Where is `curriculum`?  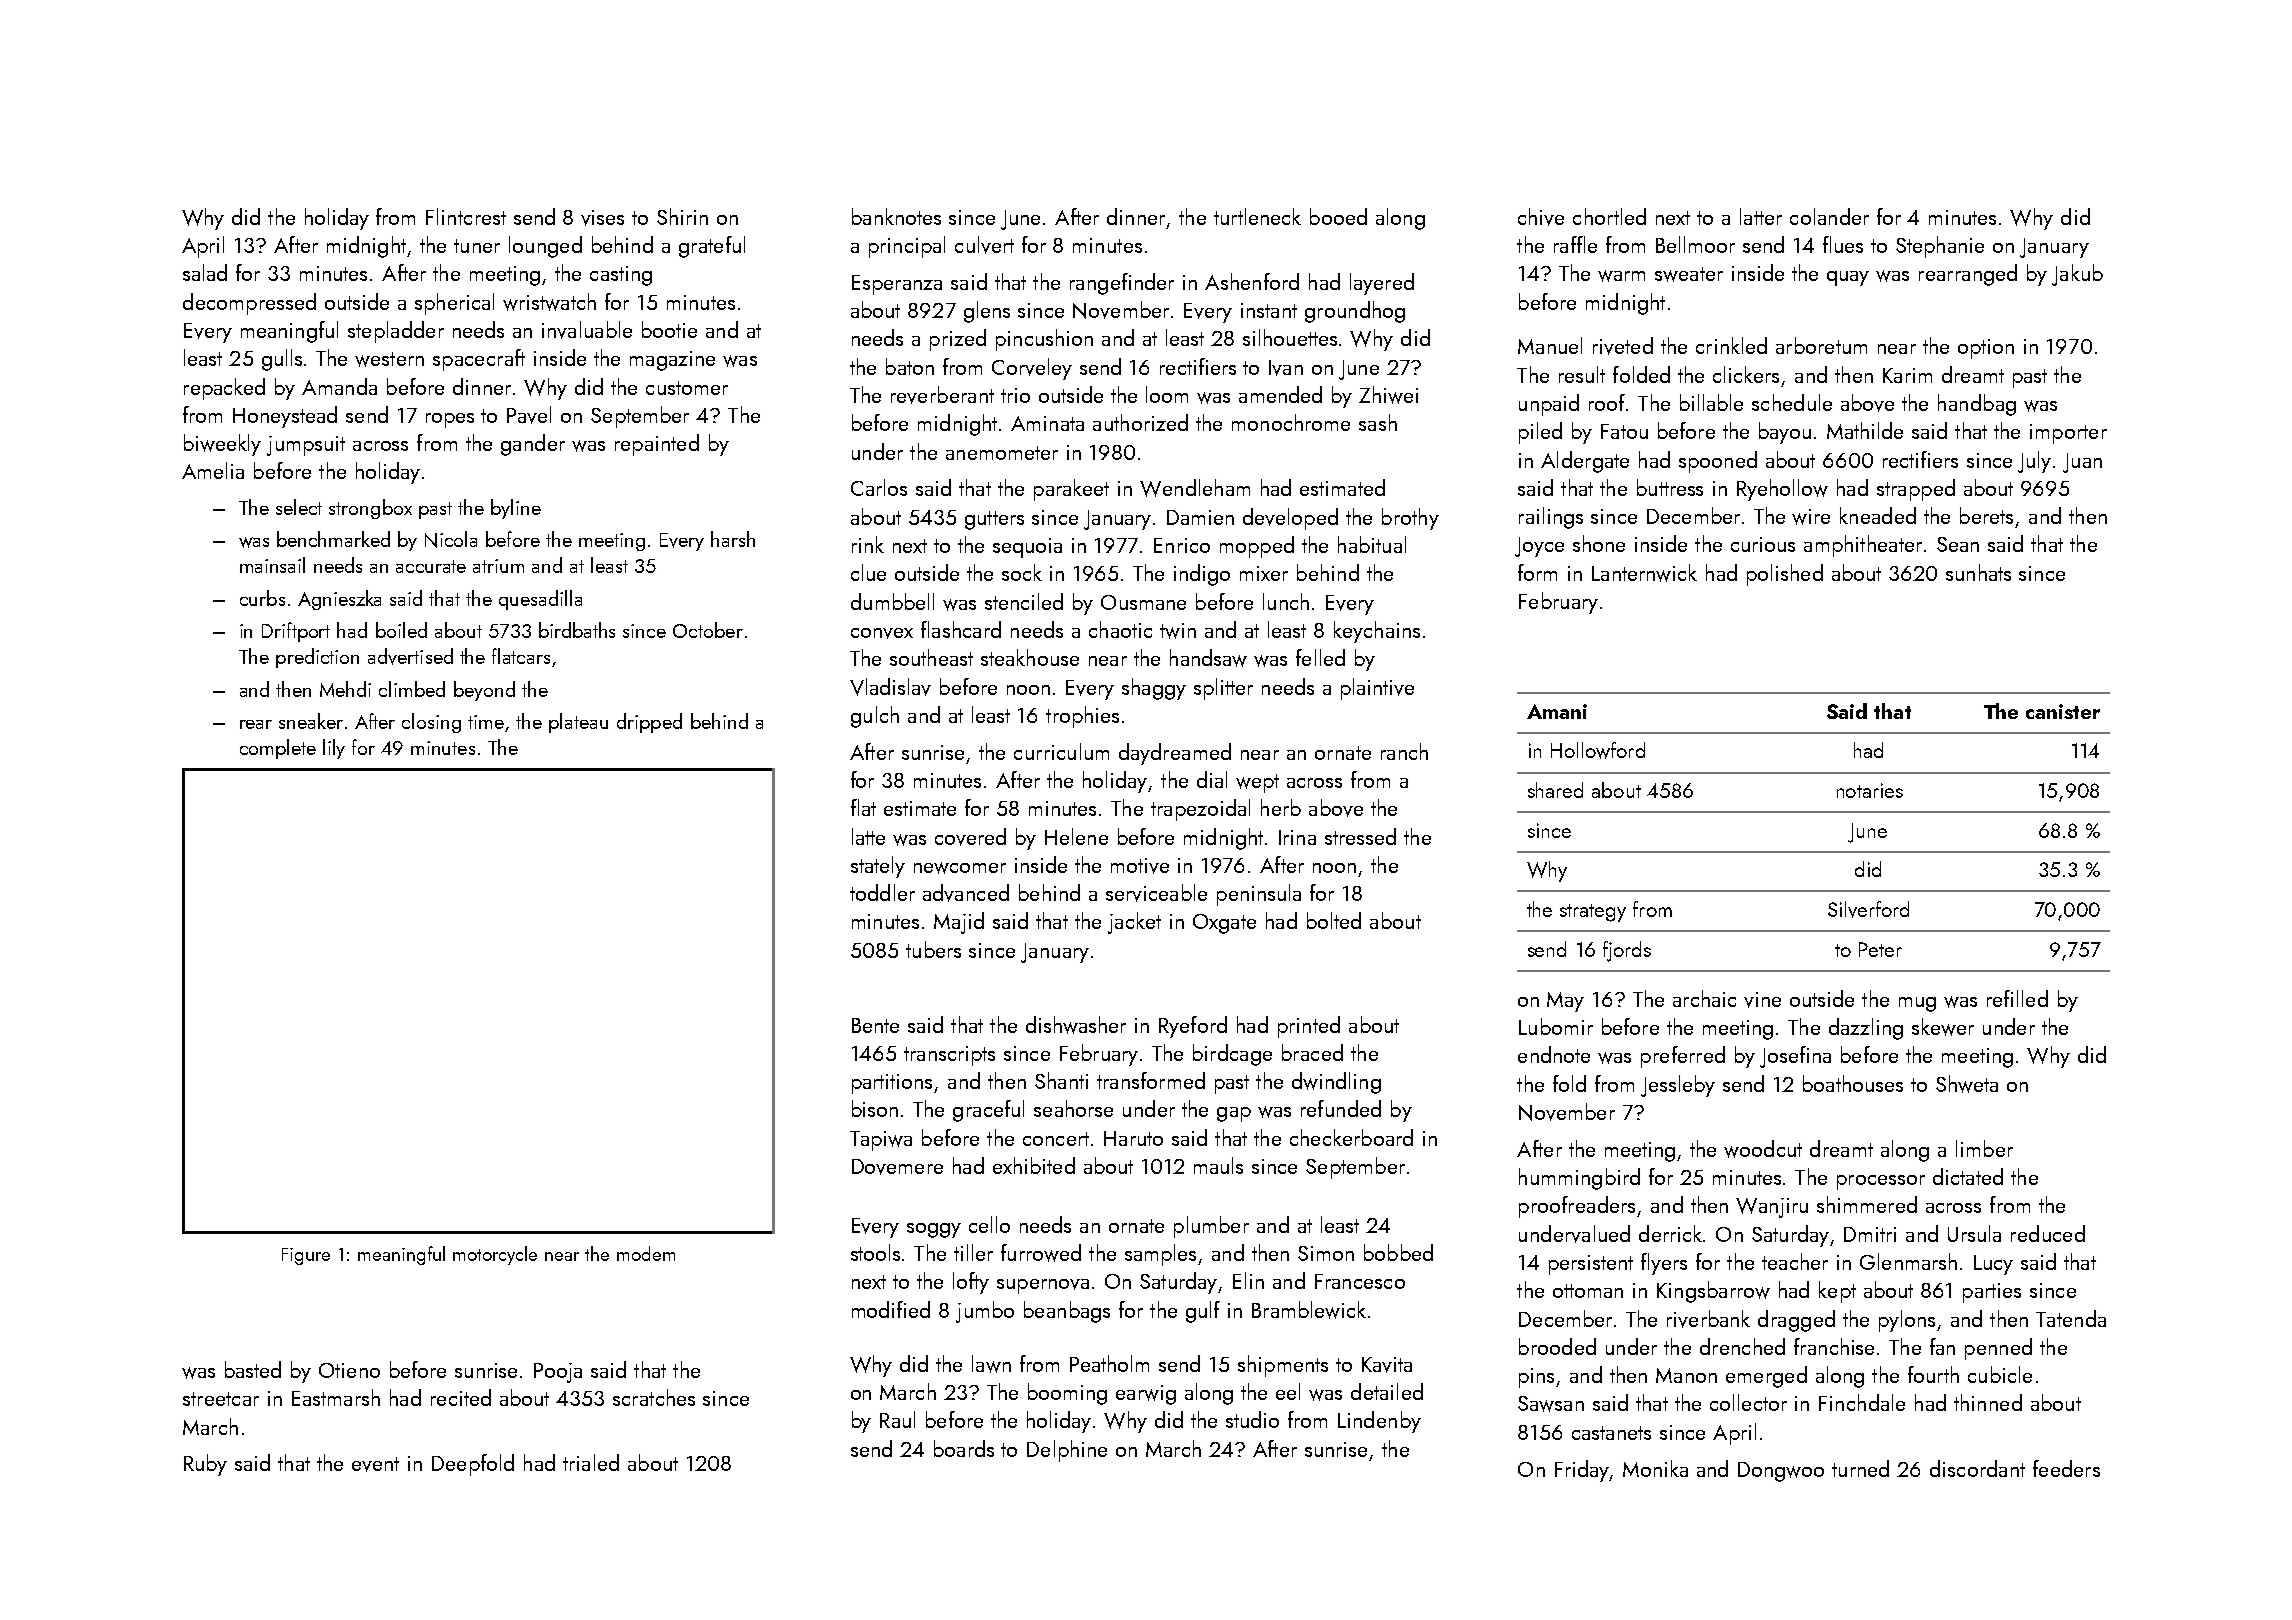 curriculum is located at coordinates (1061, 751).
